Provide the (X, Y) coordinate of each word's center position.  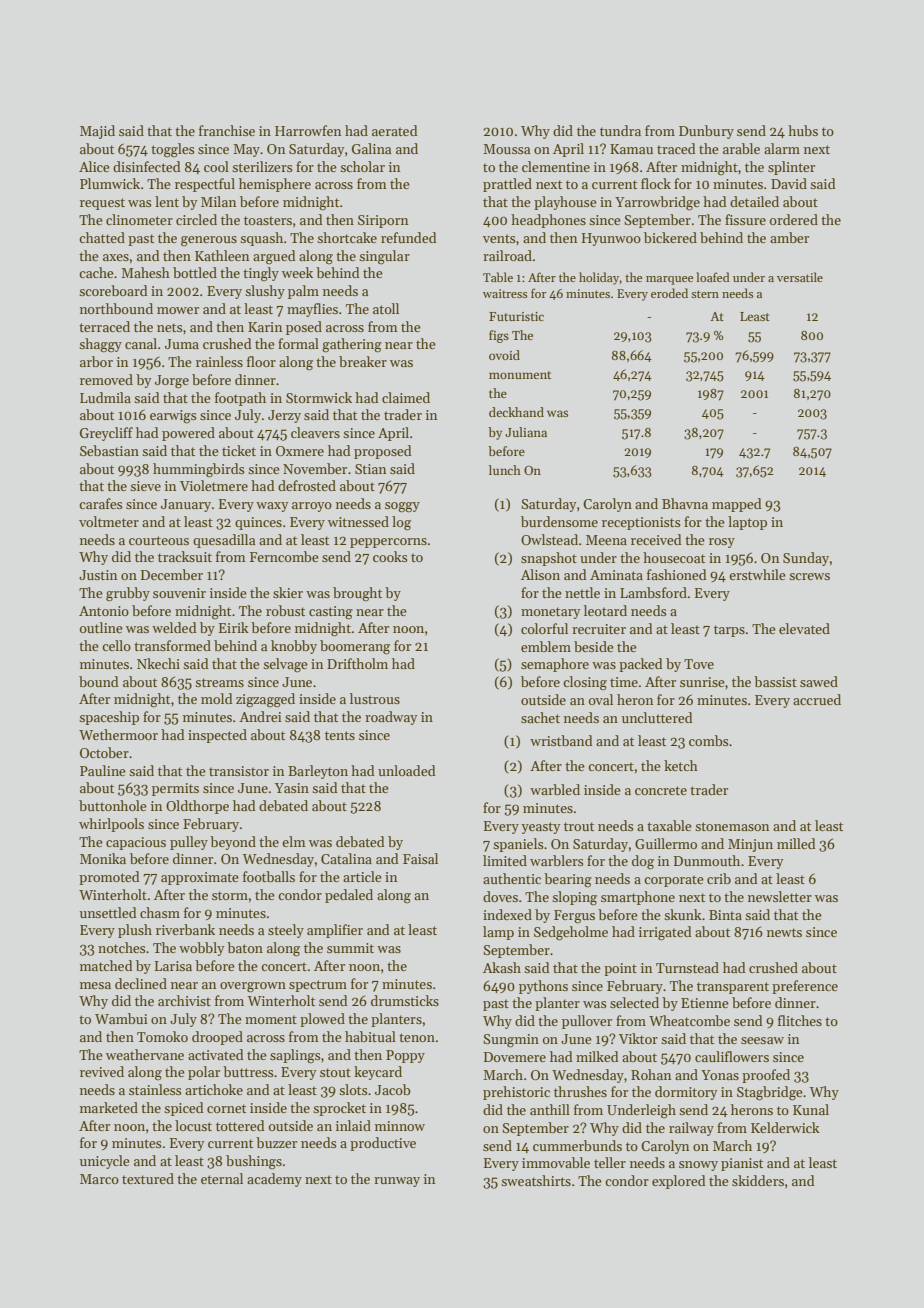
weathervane (145, 1054)
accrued (817, 699)
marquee (669, 280)
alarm (782, 148)
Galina (371, 148)
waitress (505, 293)
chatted (102, 237)
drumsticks (405, 1000)
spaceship (109, 718)
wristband (561, 740)
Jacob (393, 1089)
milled (796, 843)
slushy (265, 292)
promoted (109, 878)
